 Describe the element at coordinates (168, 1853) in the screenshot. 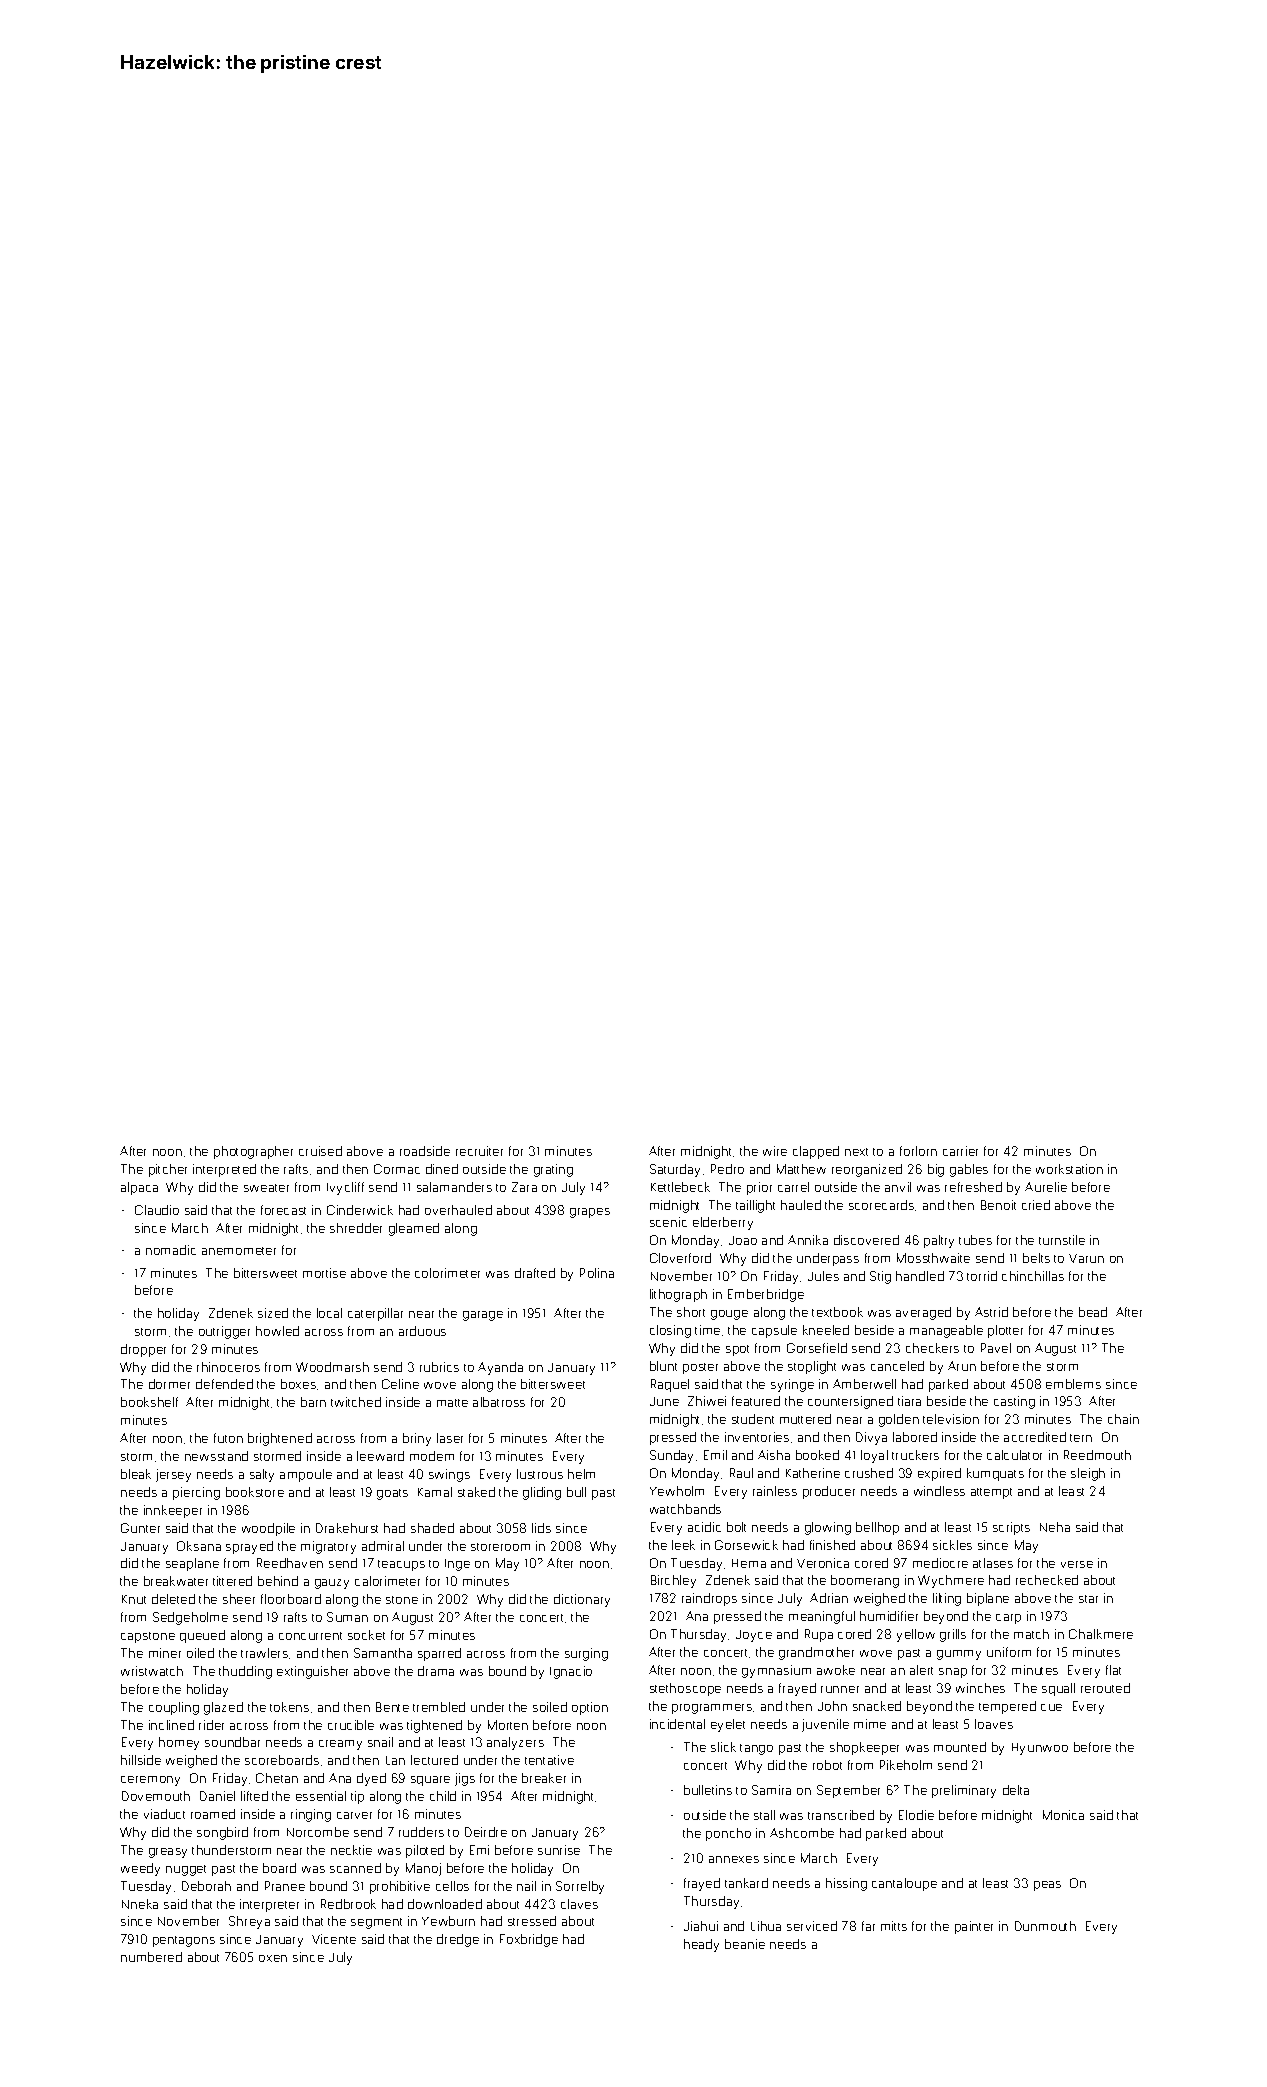

I see `greasy` at that location.
